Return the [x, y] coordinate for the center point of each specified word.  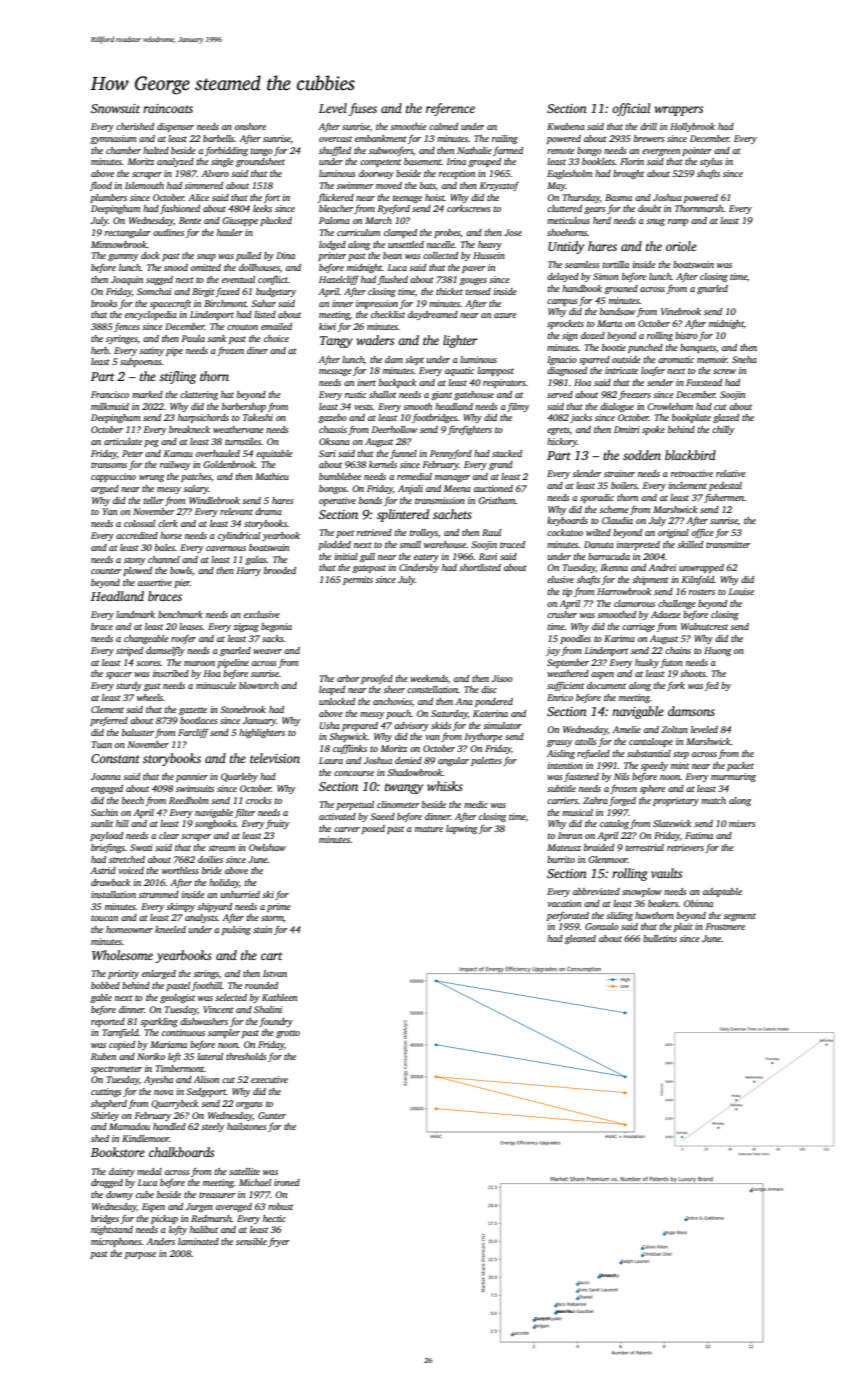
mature [429, 829]
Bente [190, 220]
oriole [681, 246]
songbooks [215, 824]
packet [740, 766]
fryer [279, 1242]
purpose [140, 1255]
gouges [473, 281]
